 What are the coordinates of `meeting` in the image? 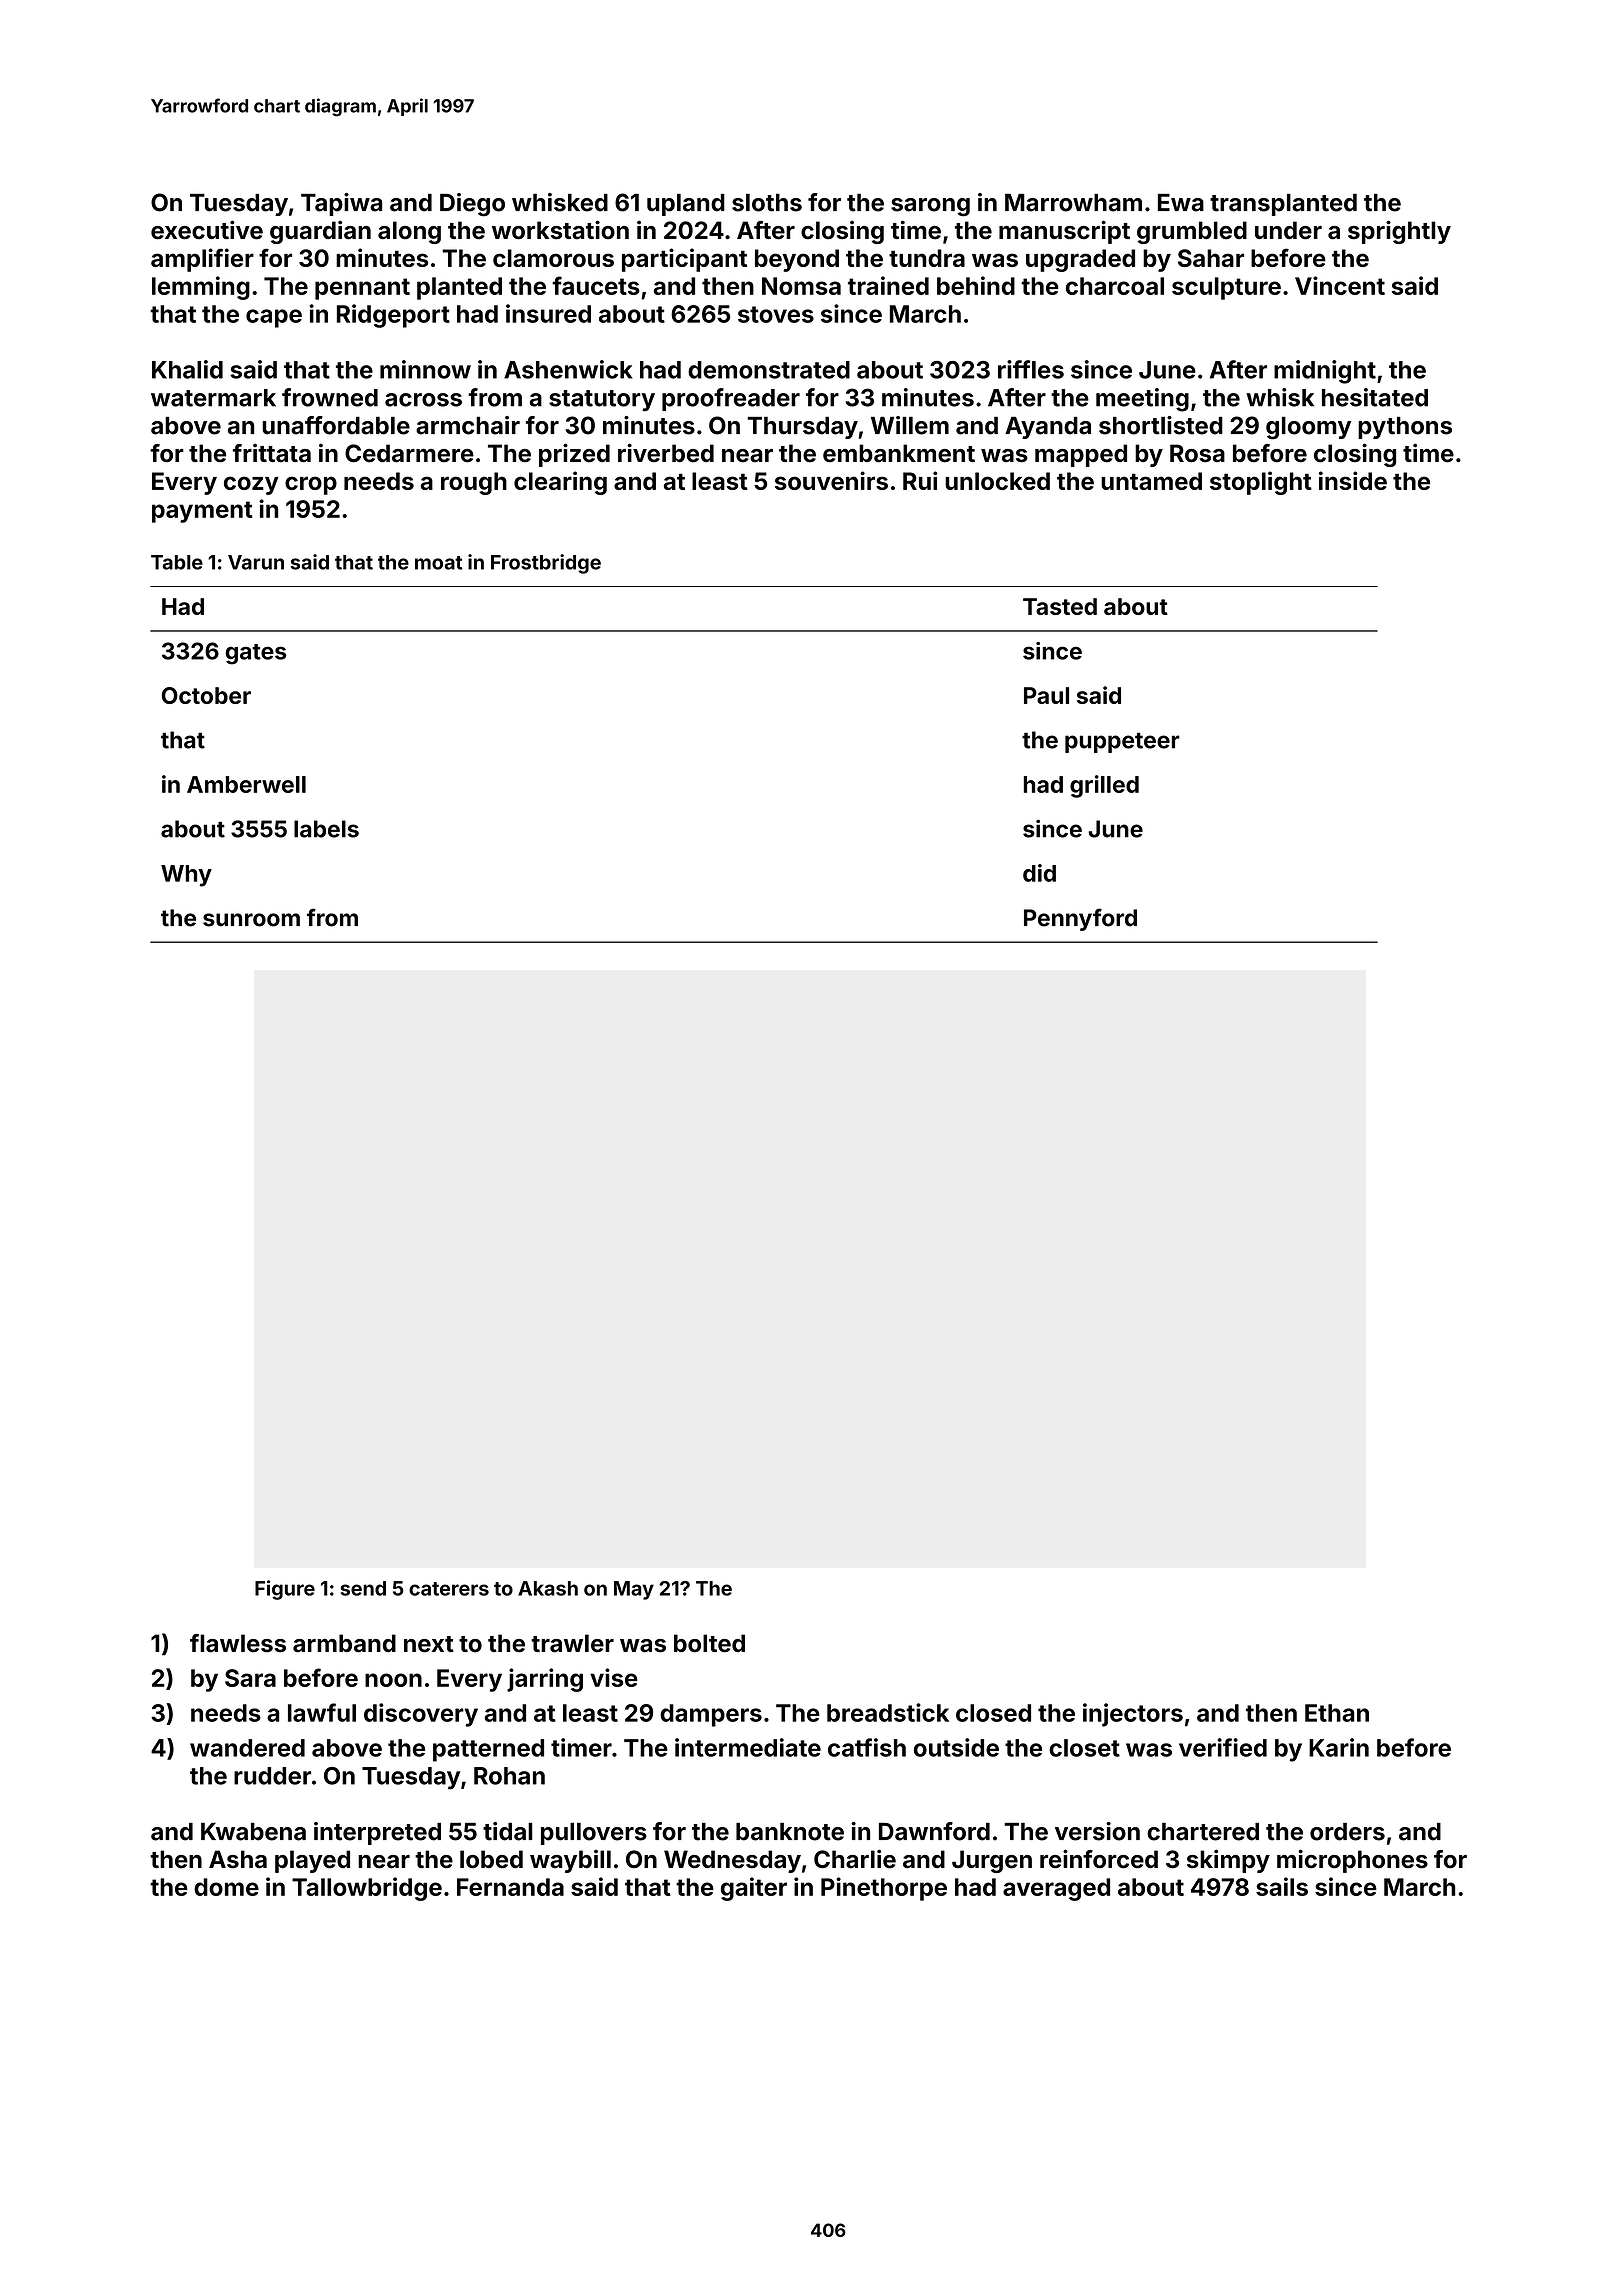 It's located at (1142, 400).
